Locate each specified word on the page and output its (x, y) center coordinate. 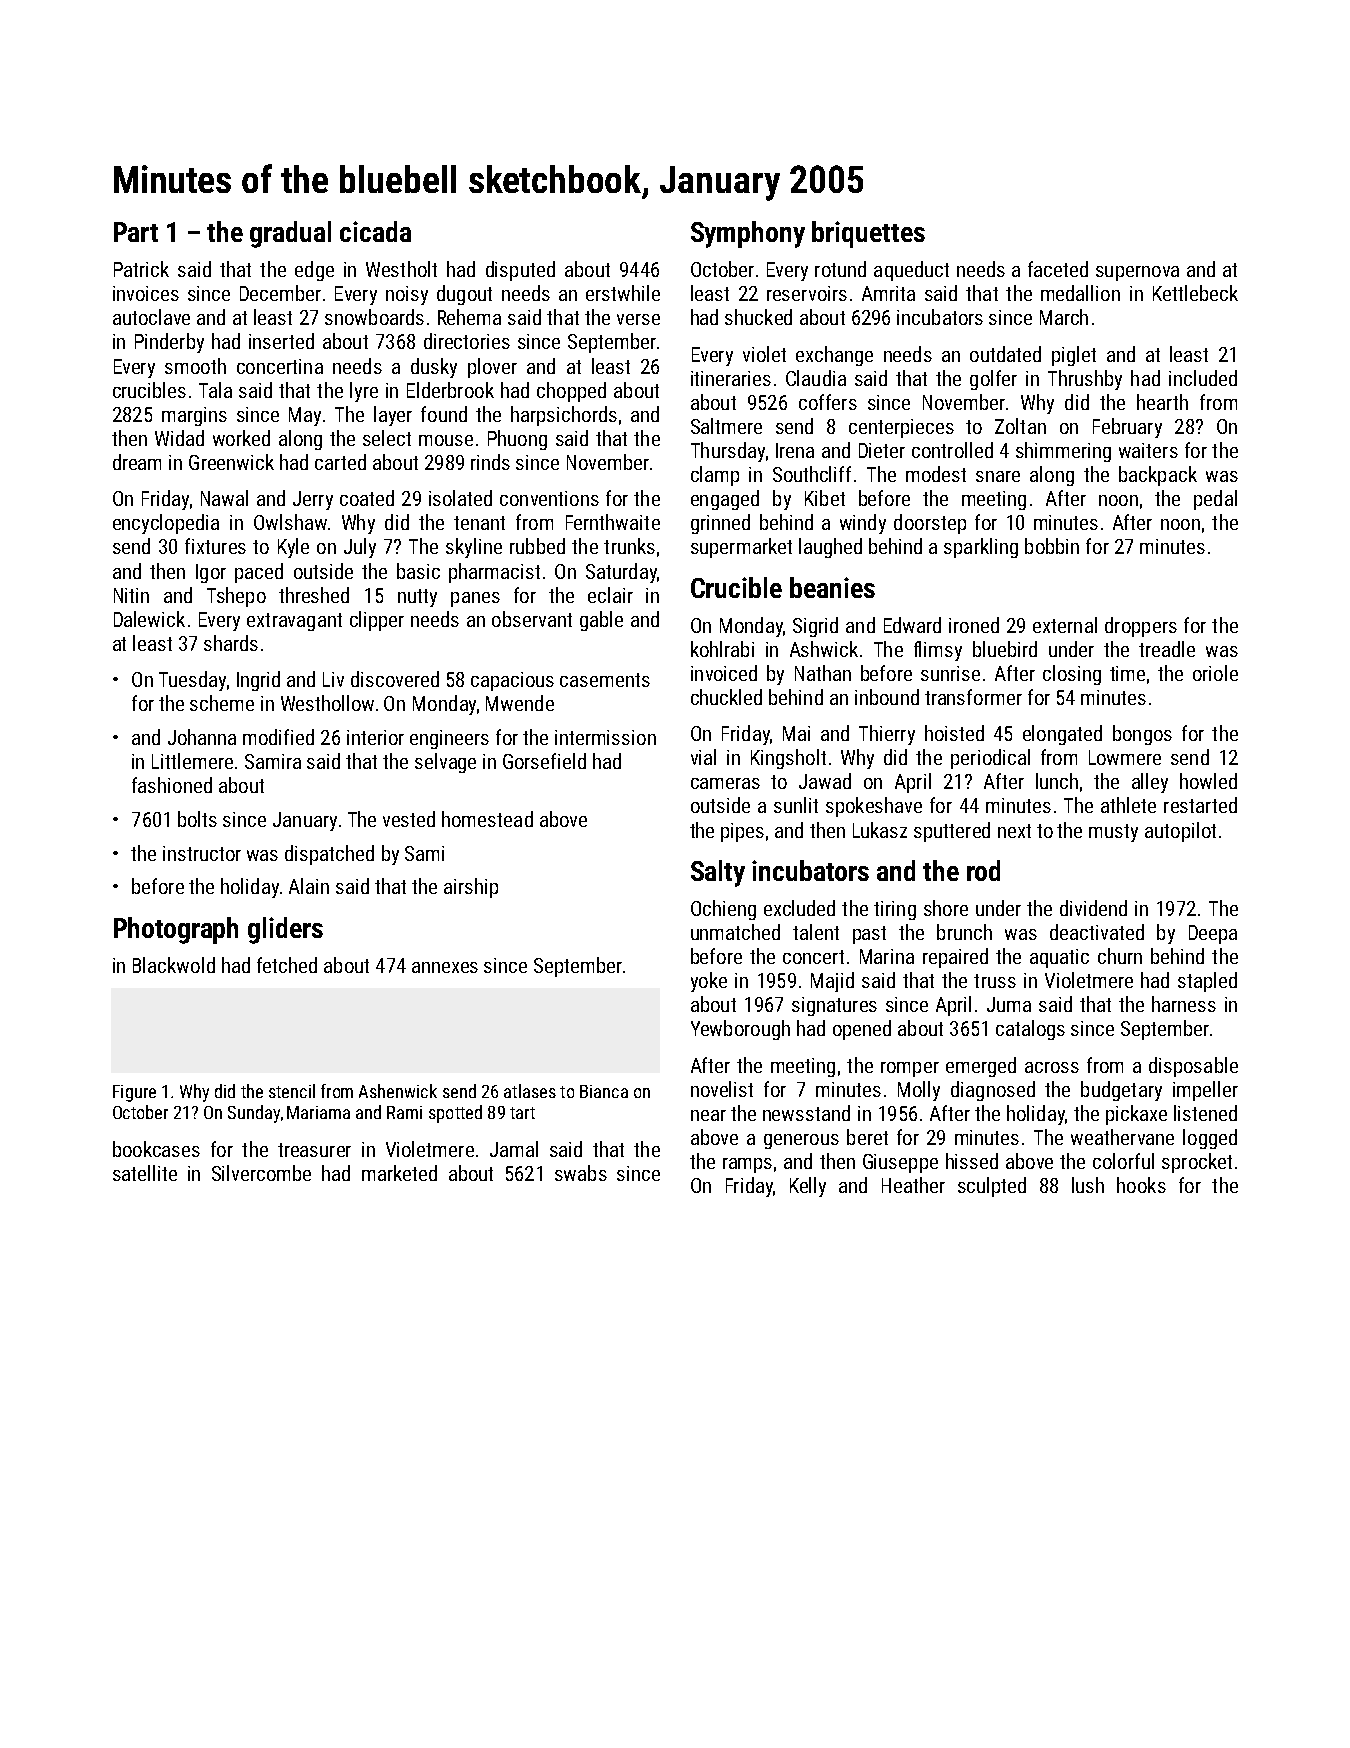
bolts (197, 819)
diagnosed (993, 1091)
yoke (709, 982)
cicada (375, 231)
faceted (1058, 269)
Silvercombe (261, 1173)
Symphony (748, 234)
